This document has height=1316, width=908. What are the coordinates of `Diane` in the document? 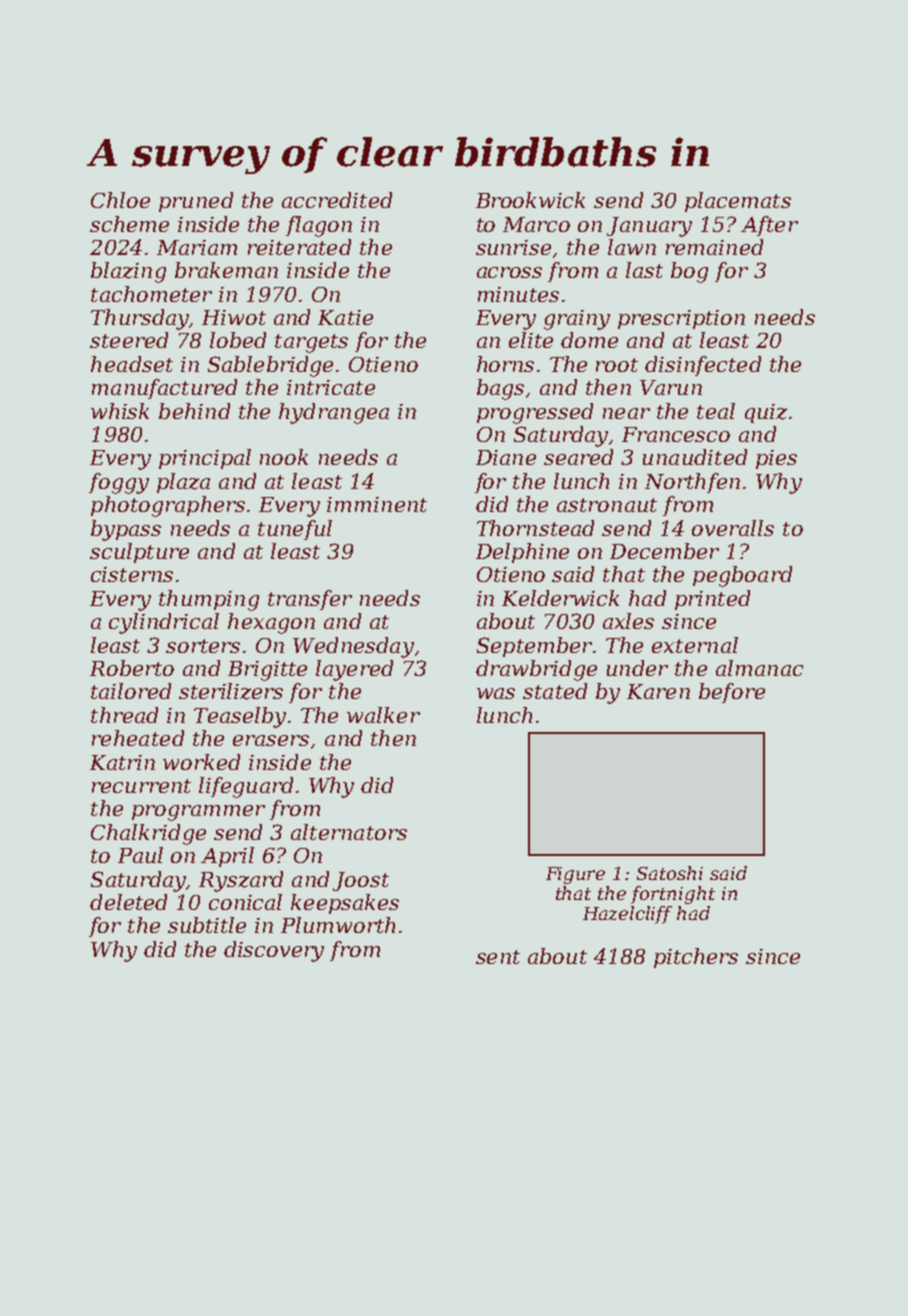 It's located at (506, 457).
